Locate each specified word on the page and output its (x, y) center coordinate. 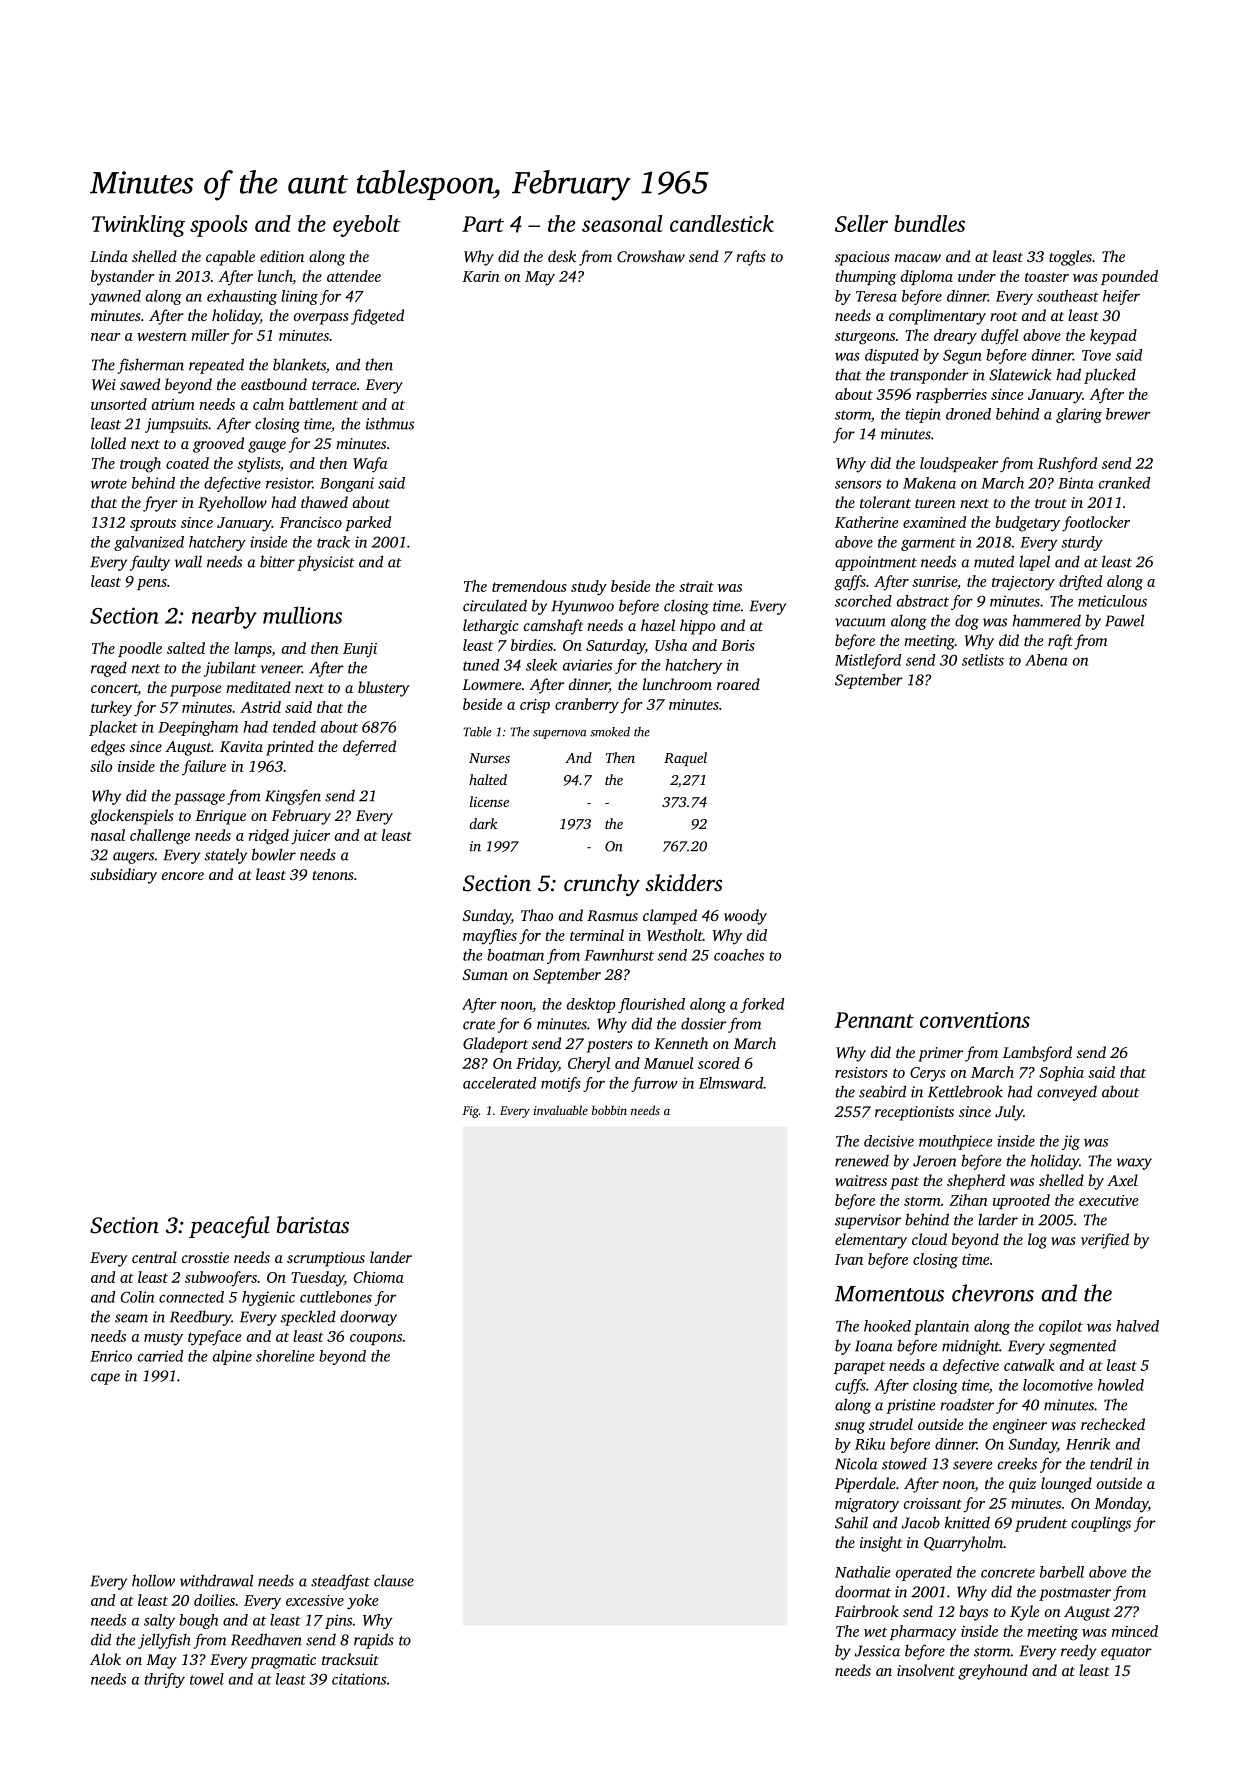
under (977, 276)
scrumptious (326, 1259)
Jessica (877, 1651)
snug (850, 1428)
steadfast (340, 1582)
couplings (1101, 1524)
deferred (369, 748)
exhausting (242, 297)
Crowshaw (651, 256)
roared (738, 684)
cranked (1124, 483)
